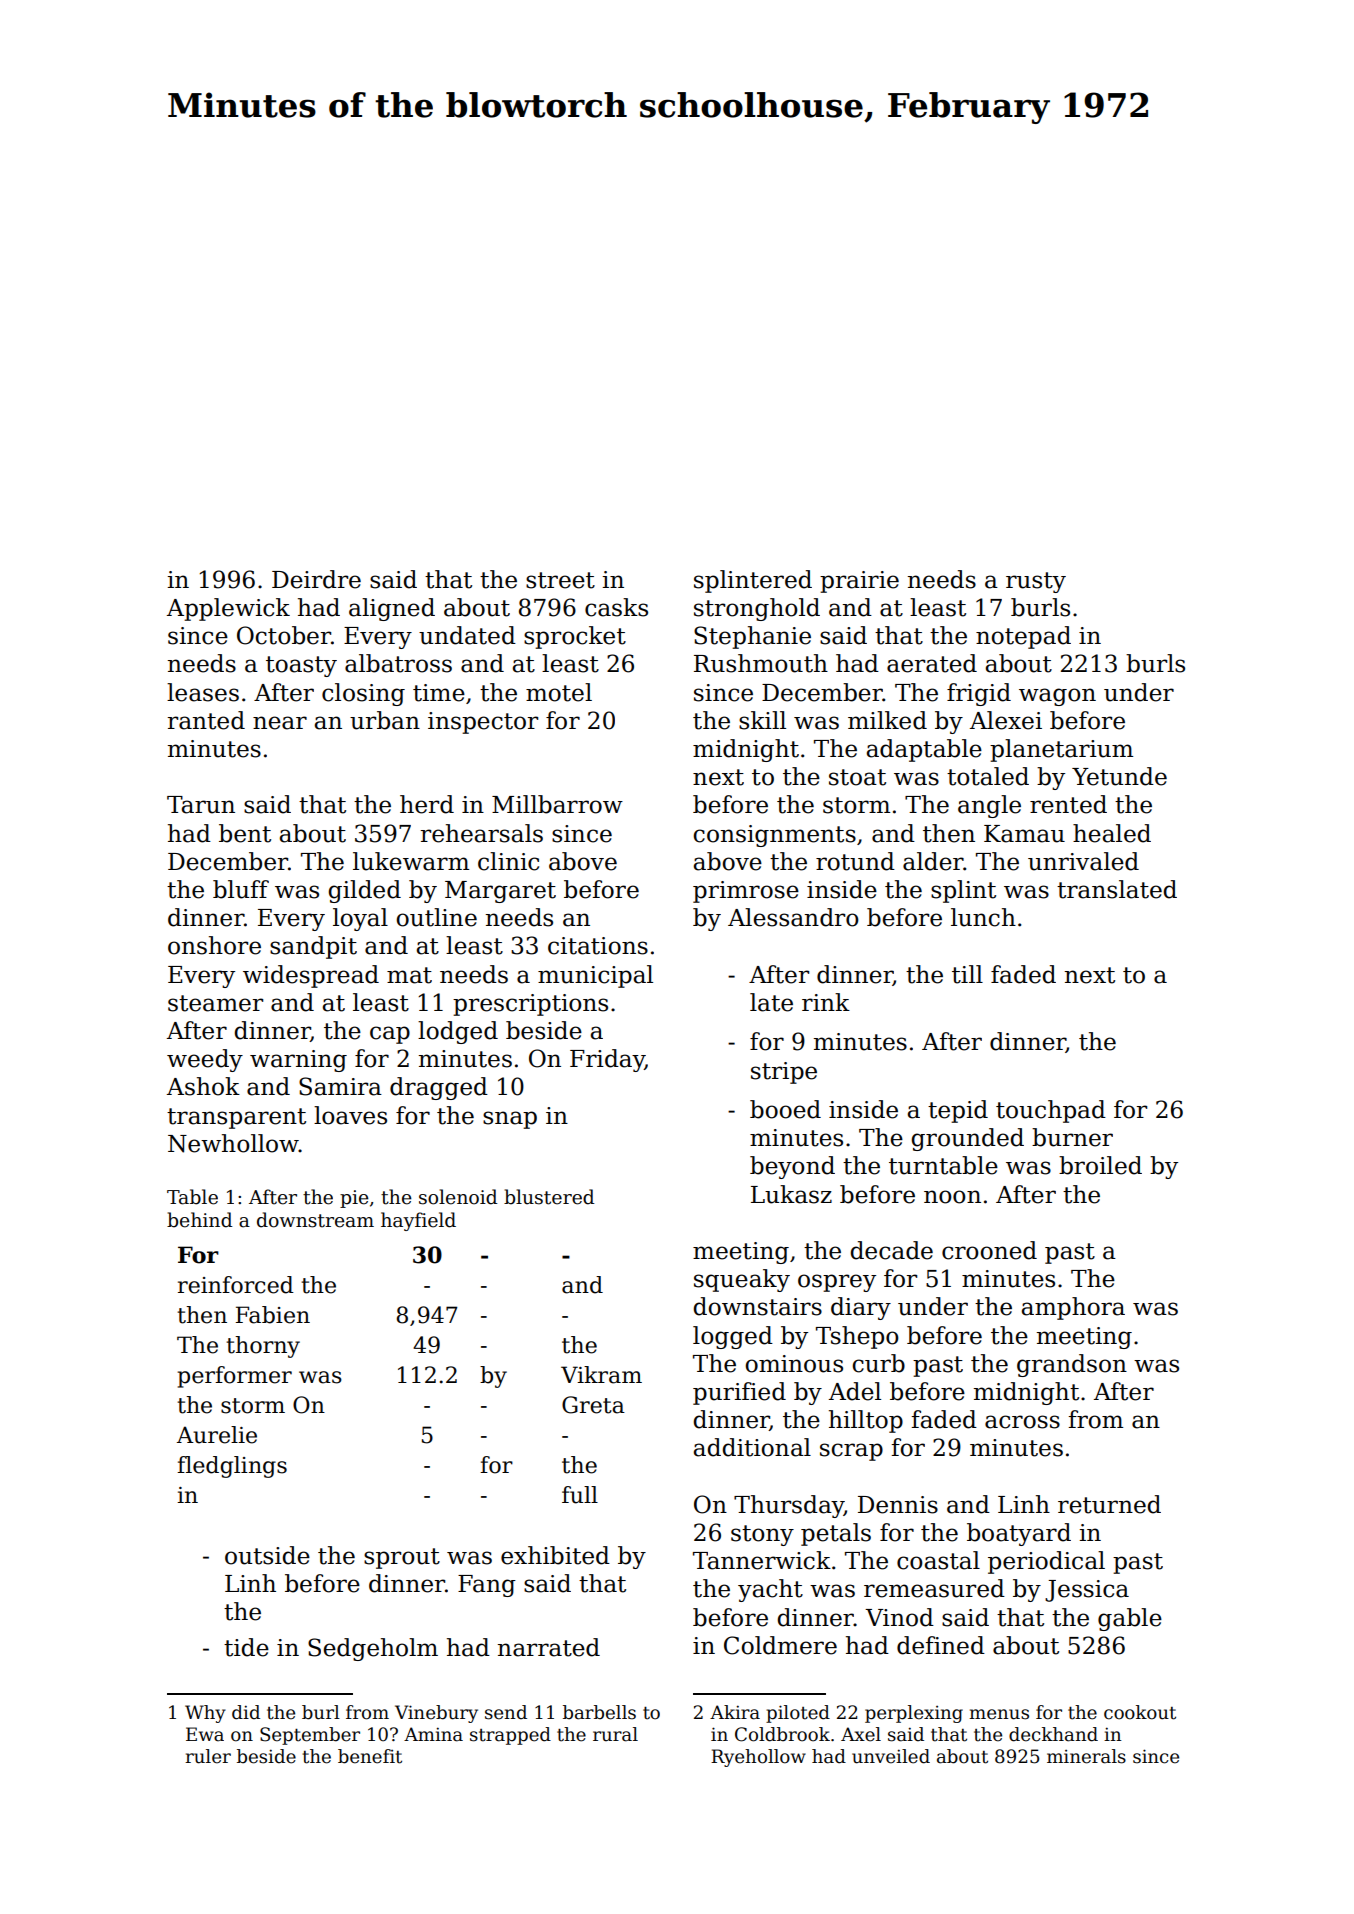 The height and width of the screenshot is (1914, 1354). Describe the element at coordinates (607, 1060) in the screenshot. I see `Friday` at that location.
